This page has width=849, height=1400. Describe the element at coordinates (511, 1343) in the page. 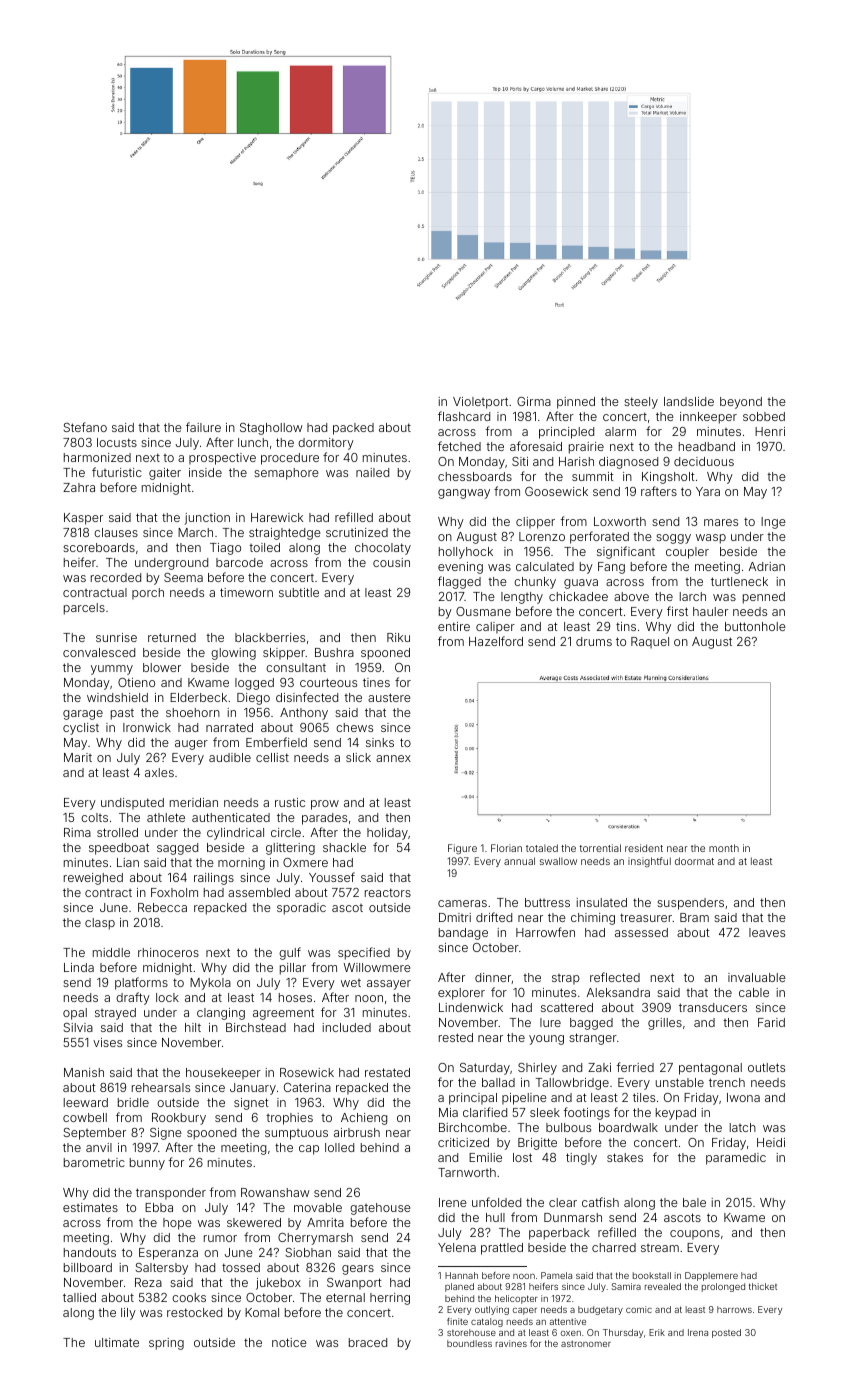

I see `ravines` at that location.
